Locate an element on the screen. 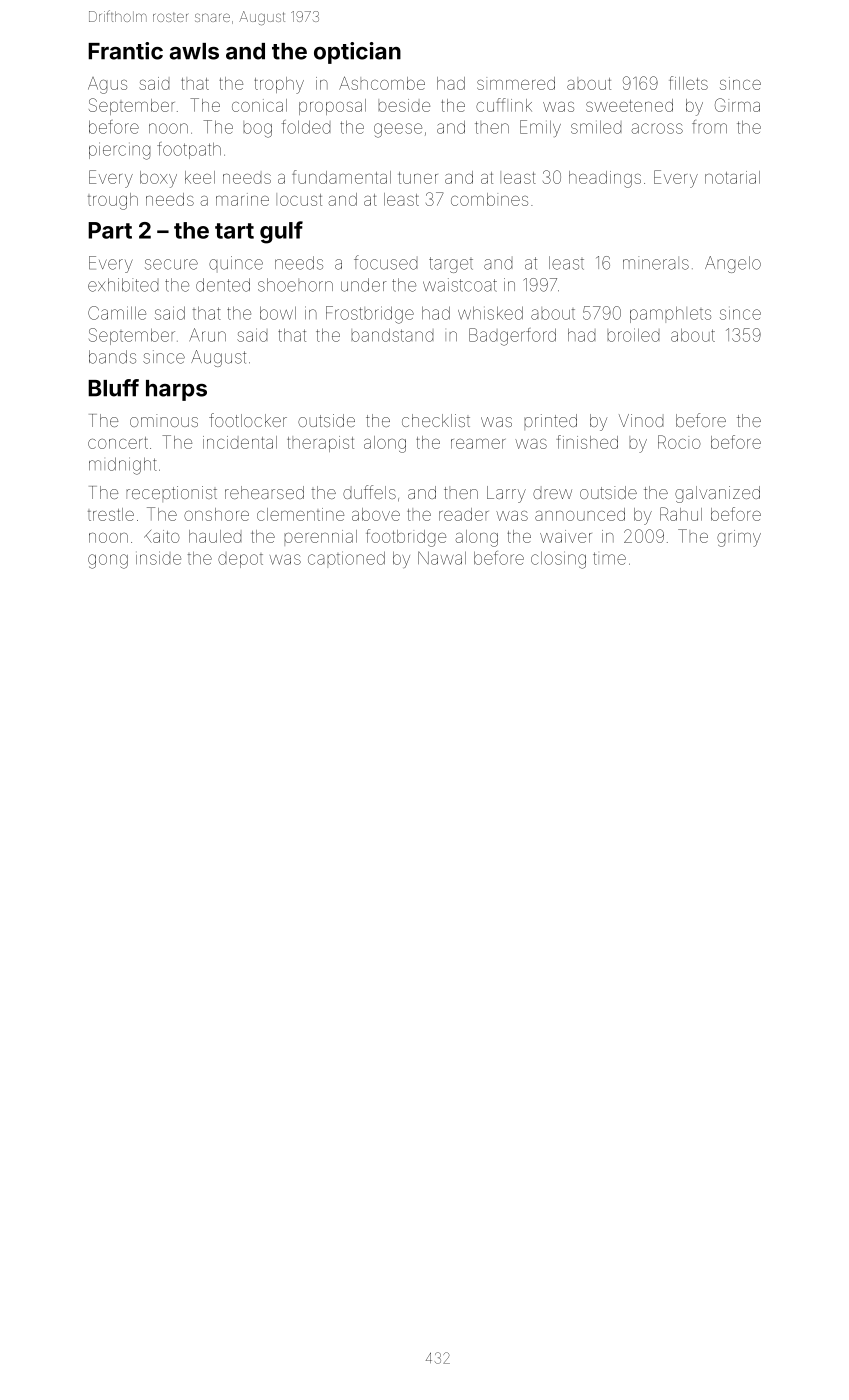 Image resolution: width=849 pixels, height=1400 pixels. simmered is located at coordinates (516, 83).
